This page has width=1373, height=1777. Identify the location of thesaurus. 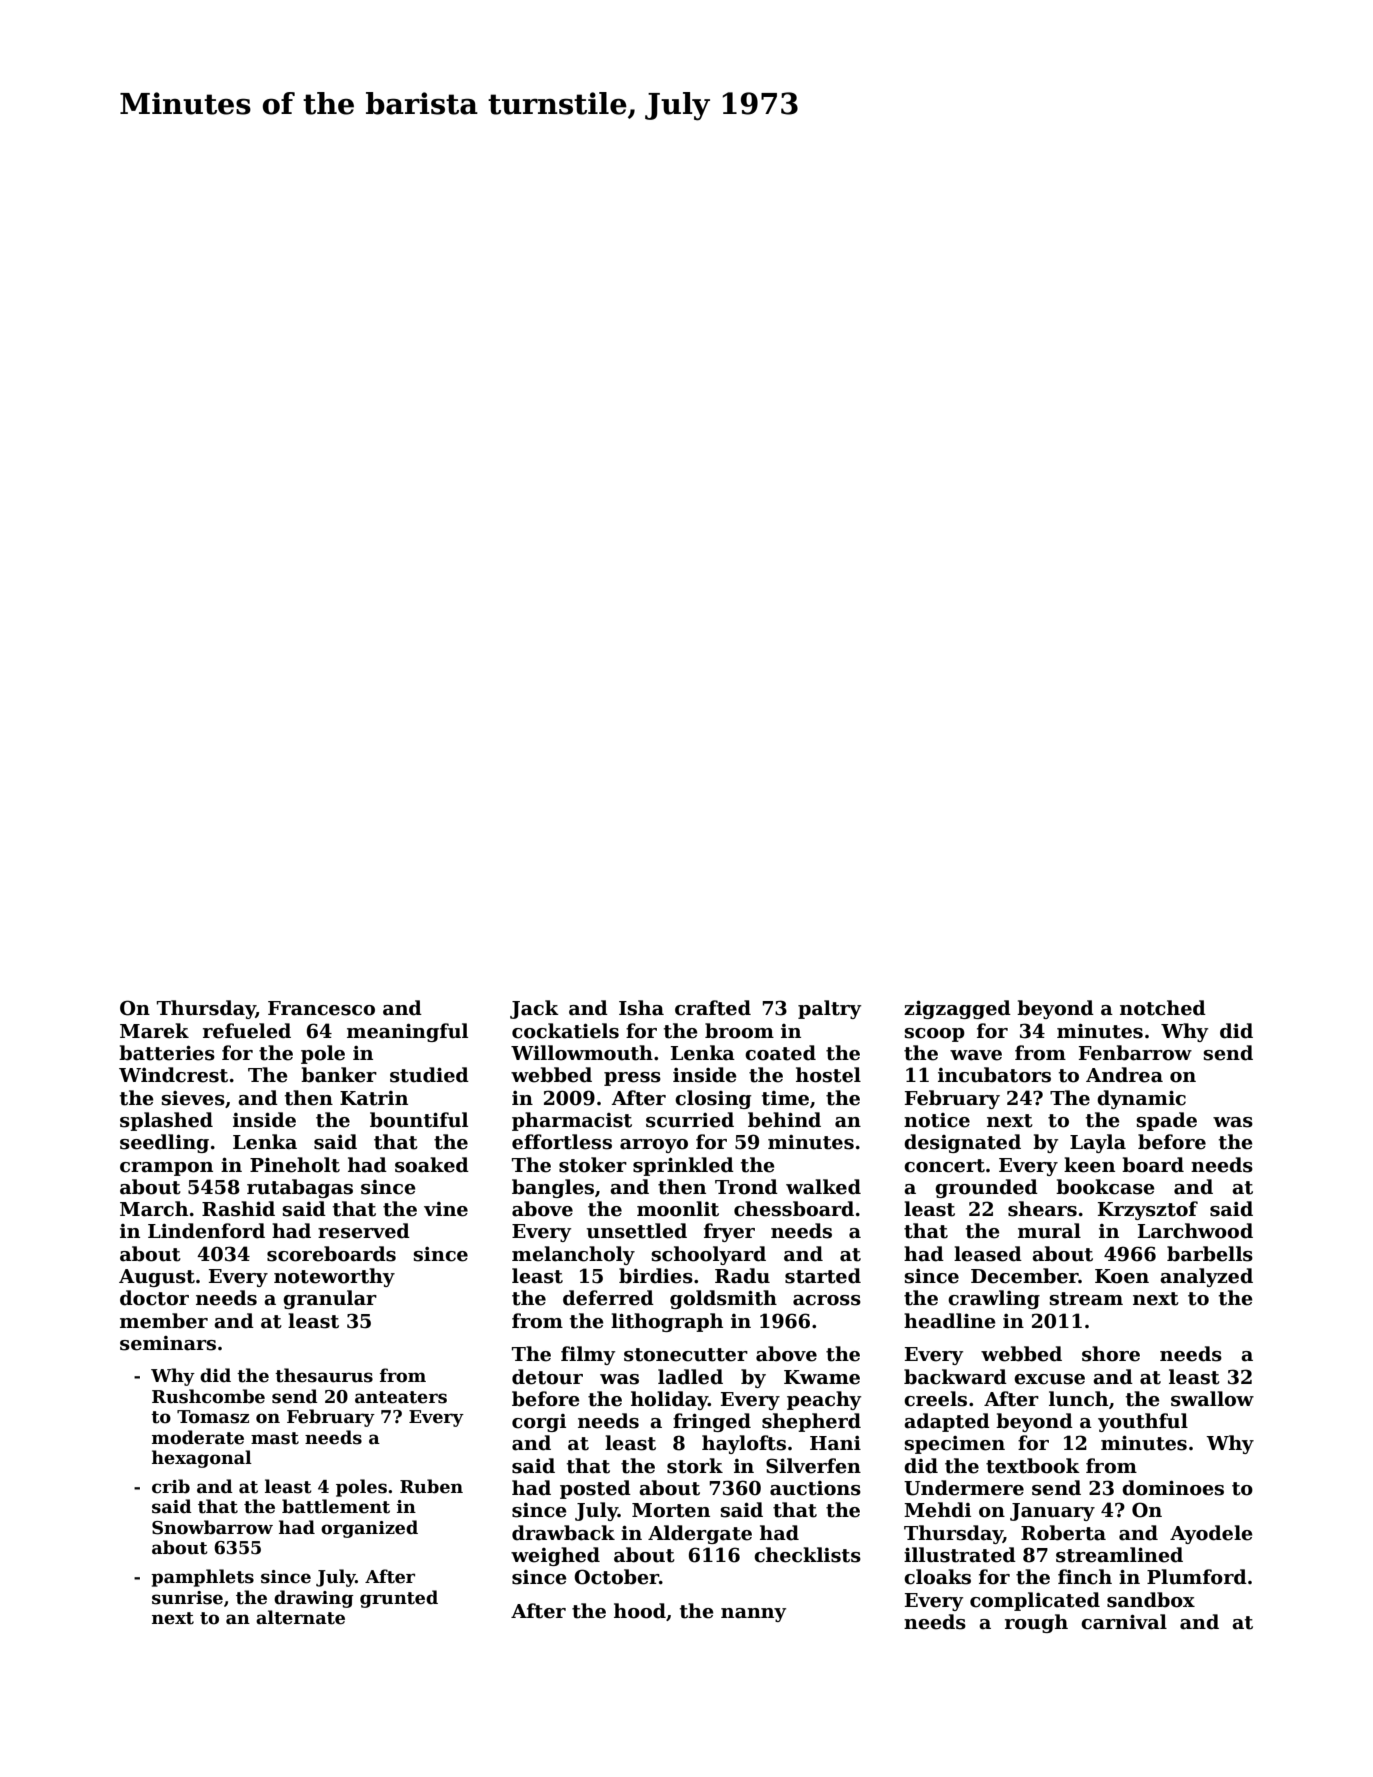
(324, 1375).
